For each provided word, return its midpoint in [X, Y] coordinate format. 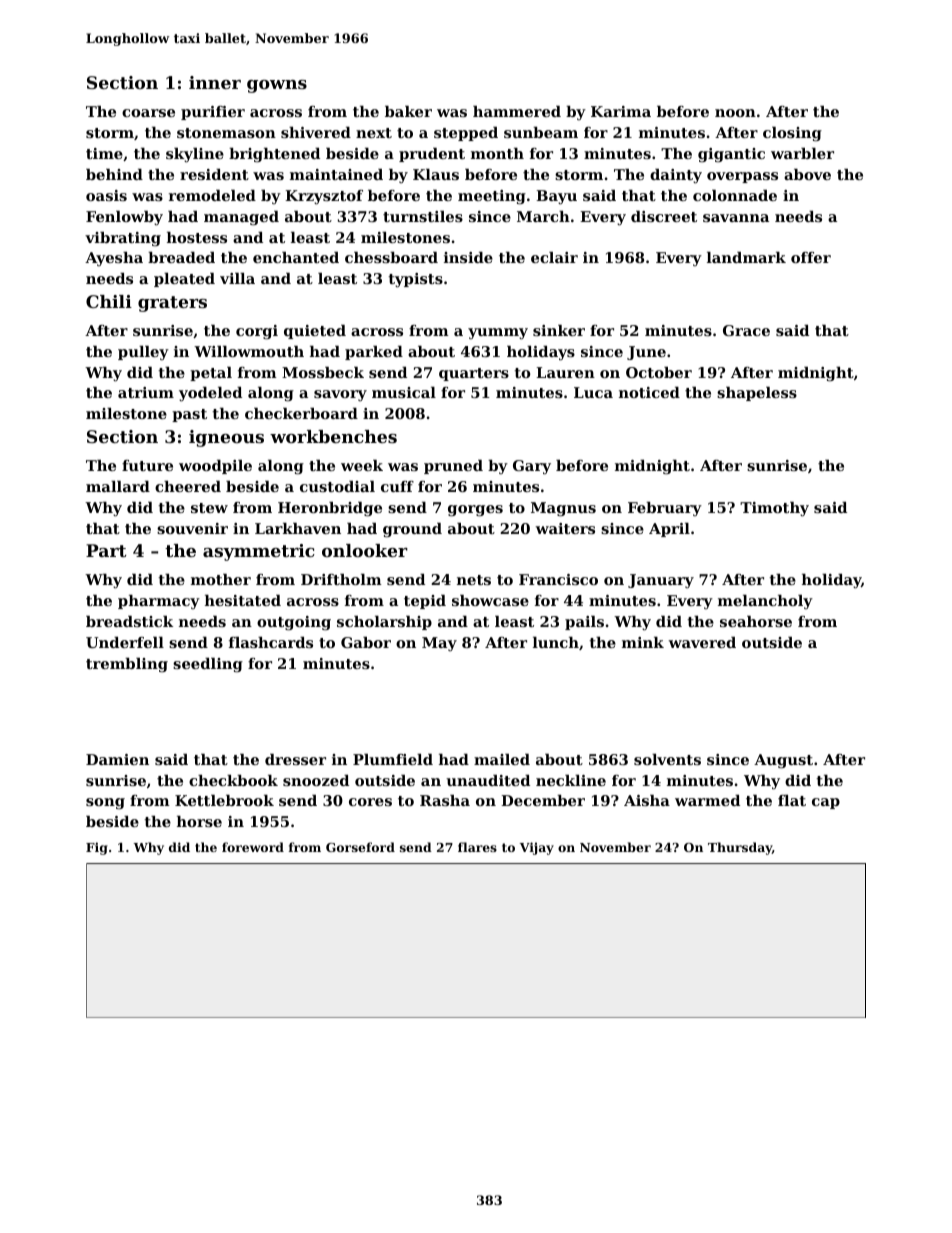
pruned [453, 467]
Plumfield [393, 759]
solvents [667, 759]
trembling [127, 665]
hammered [517, 111]
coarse [148, 113]
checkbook [233, 780]
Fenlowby [124, 218]
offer [811, 257]
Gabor [366, 642]
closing [792, 134]
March [543, 216]
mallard [118, 486]
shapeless [757, 394]
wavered [702, 642]
